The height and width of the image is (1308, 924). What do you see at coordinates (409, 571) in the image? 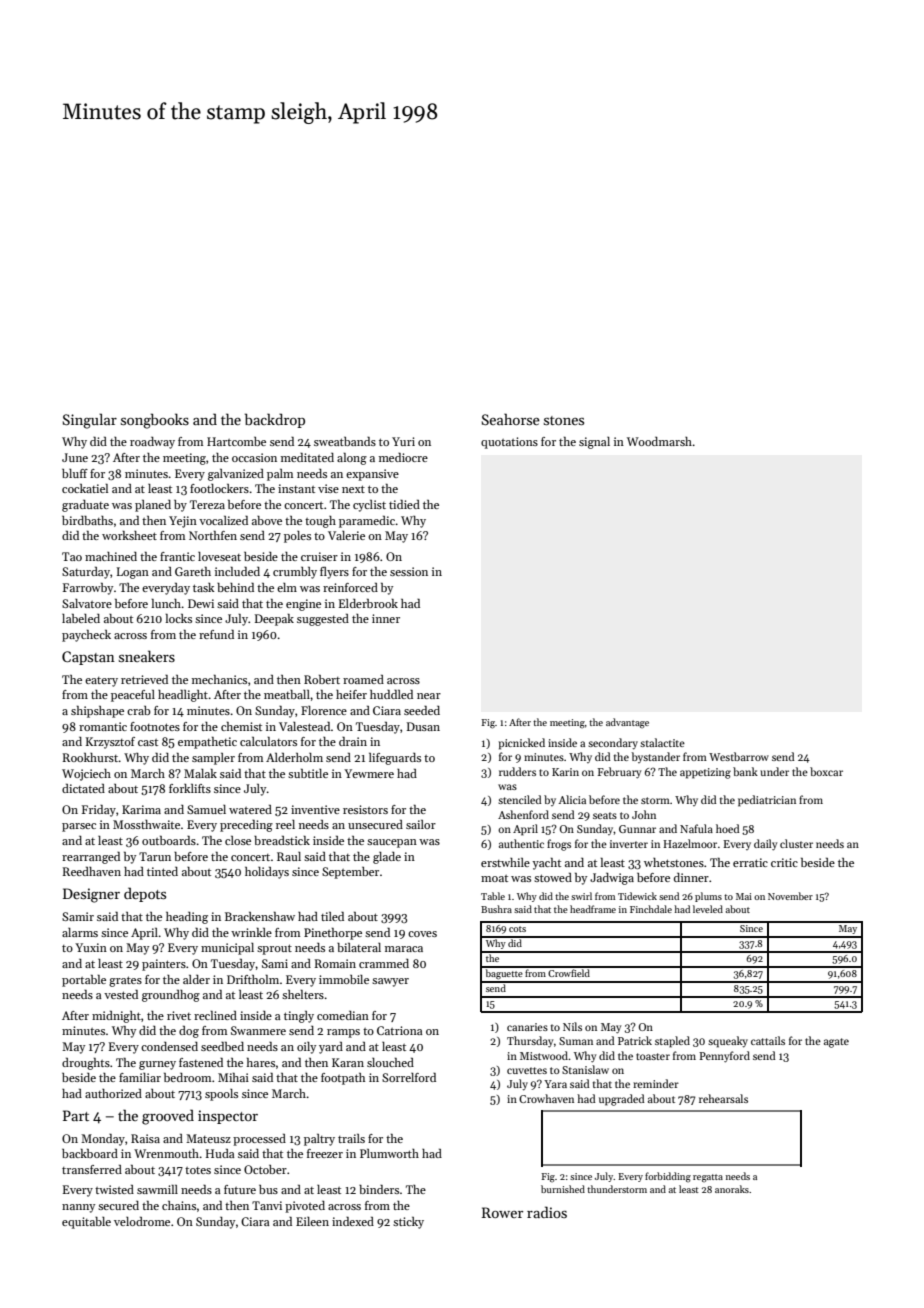
I see `session` at bounding box center [409, 571].
